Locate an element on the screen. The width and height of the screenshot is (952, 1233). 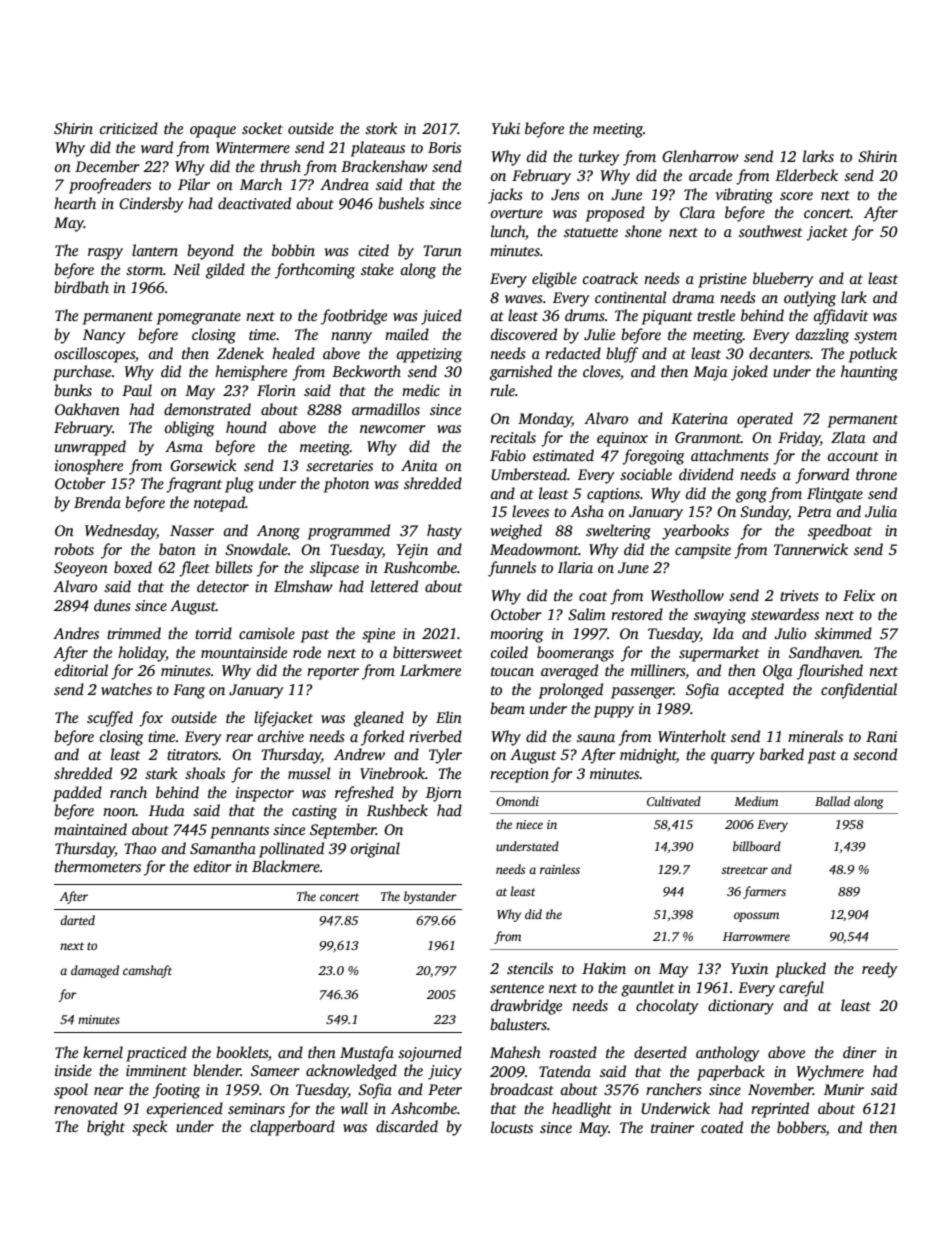
pollinated is located at coordinates (291, 850).
